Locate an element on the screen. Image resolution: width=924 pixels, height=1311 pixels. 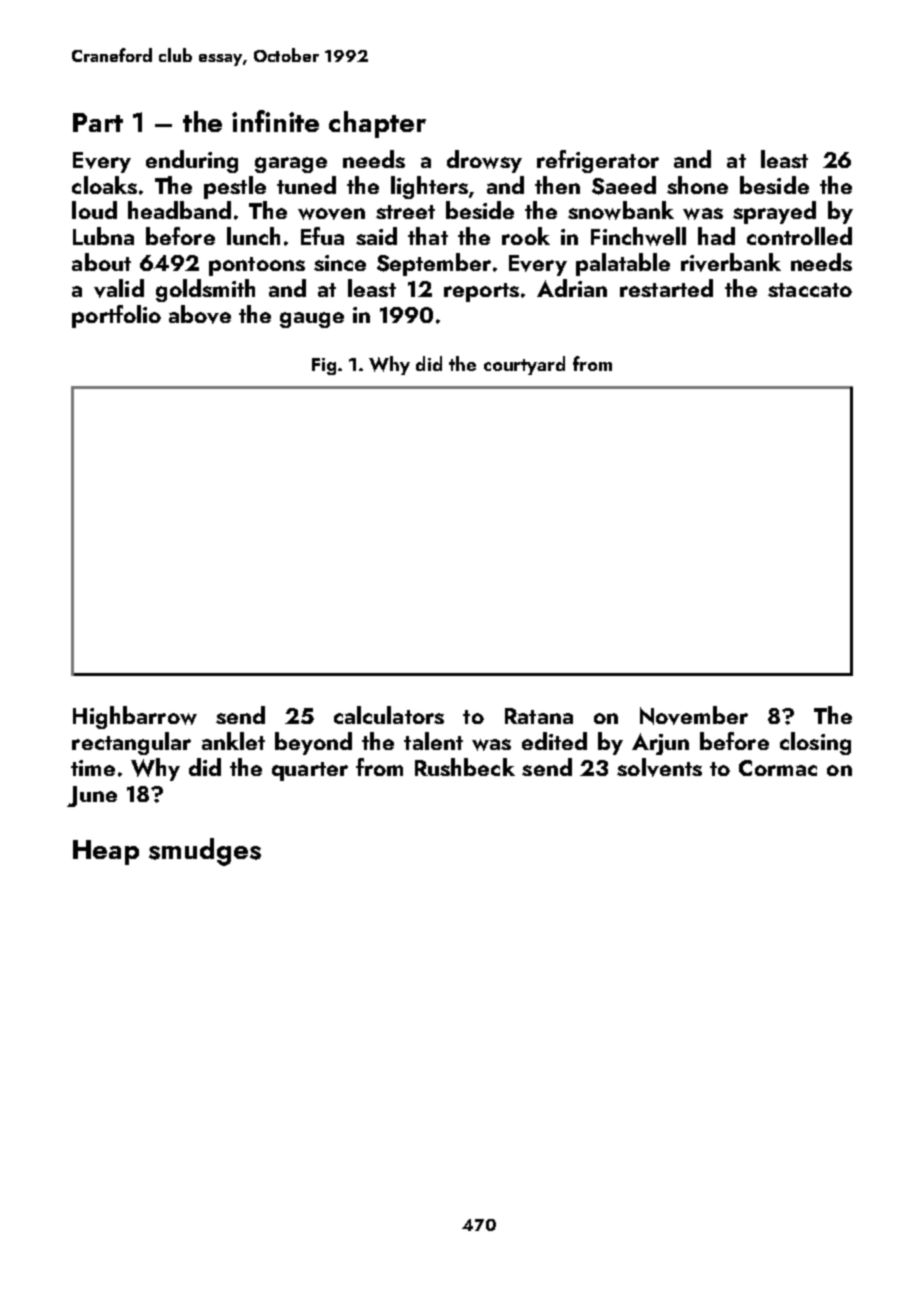
quarter is located at coordinates (310, 771).
